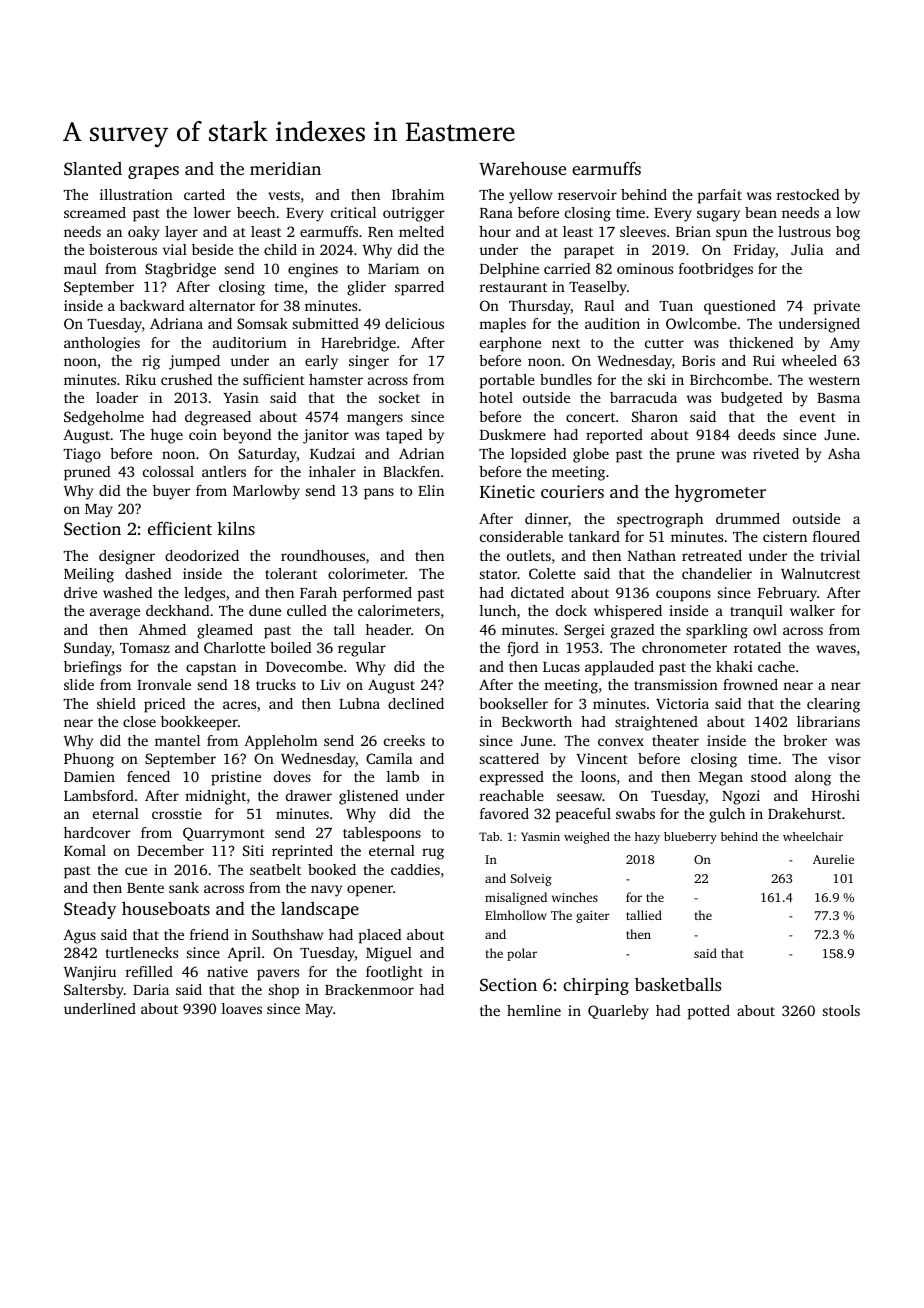 This image has width=924, height=1308. I want to click on delicious, so click(414, 323).
